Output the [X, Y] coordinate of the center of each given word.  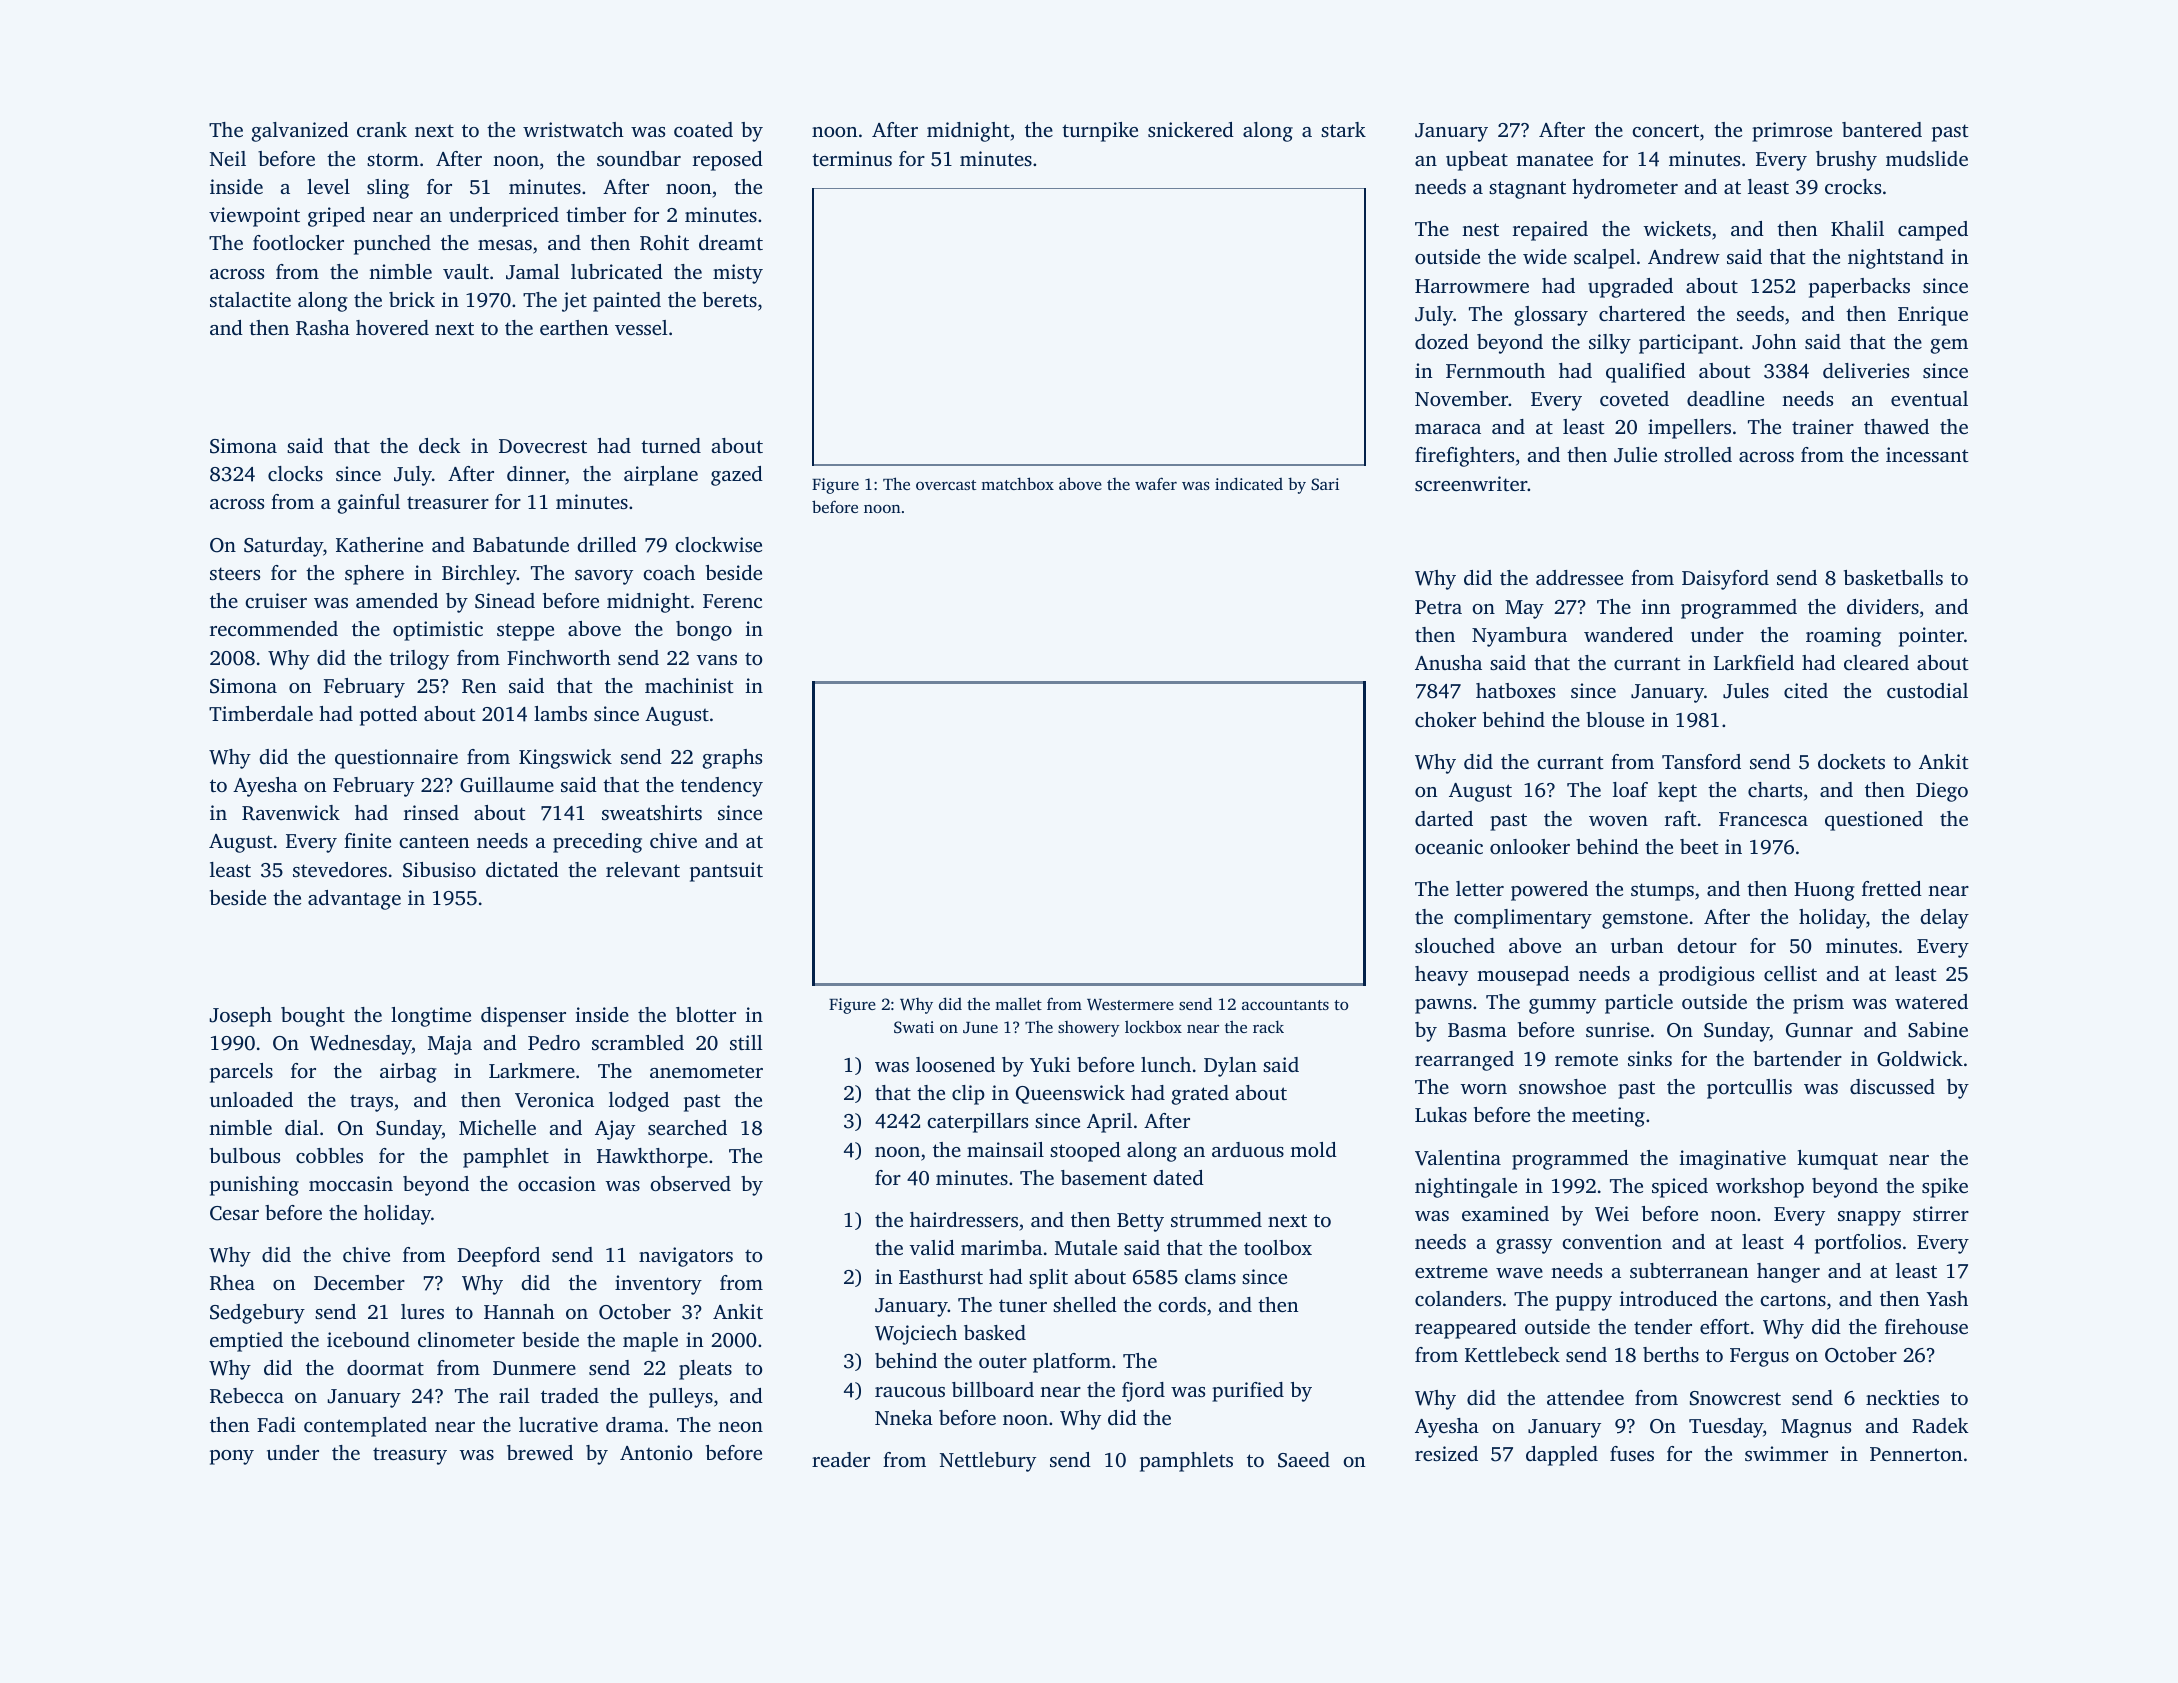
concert [1665, 130]
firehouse [1926, 1326]
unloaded [251, 1099]
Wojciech [916, 1335]
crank [382, 129]
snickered [1191, 129]
